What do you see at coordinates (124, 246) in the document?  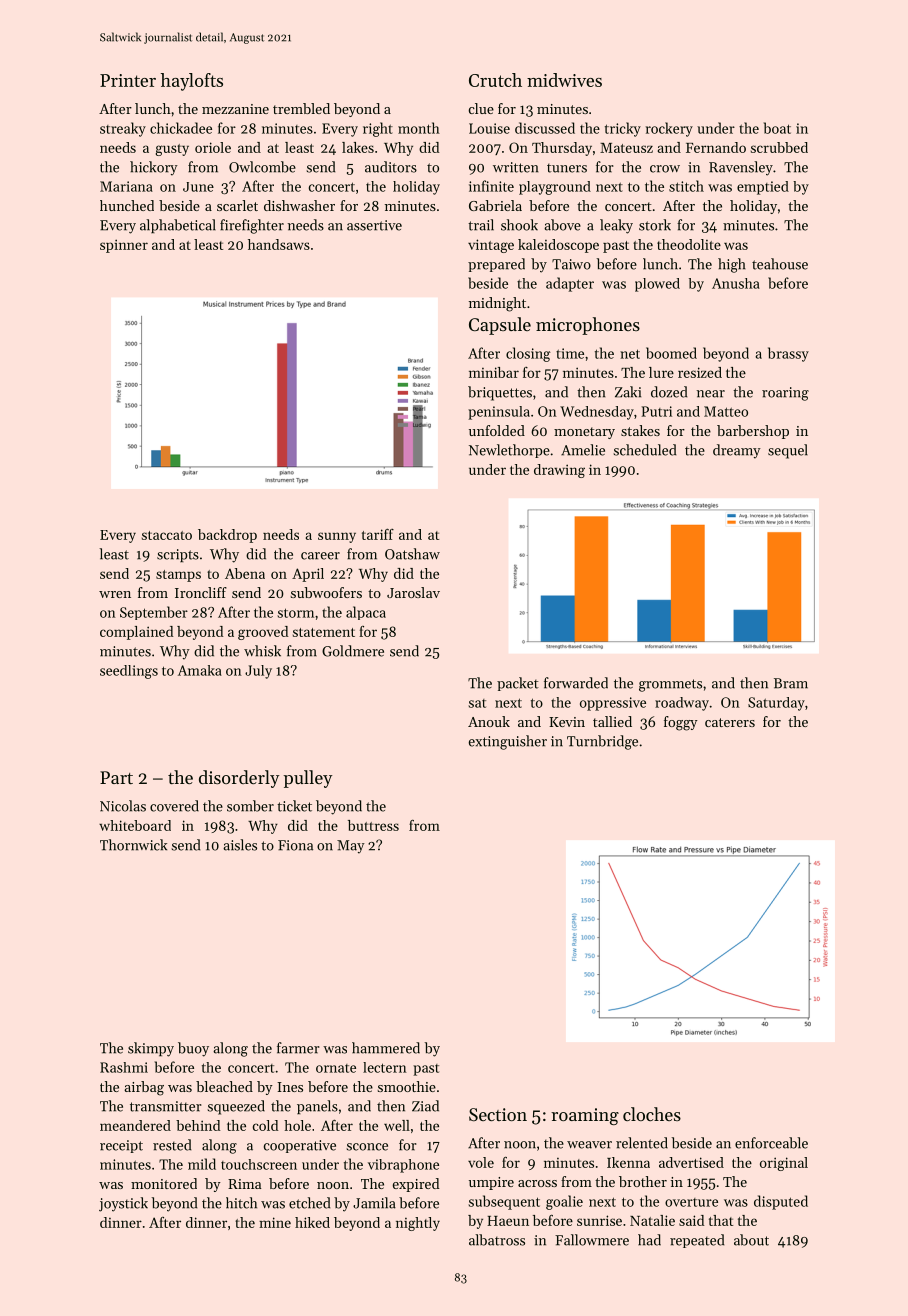 I see `spinner` at bounding box center [124, 246].
